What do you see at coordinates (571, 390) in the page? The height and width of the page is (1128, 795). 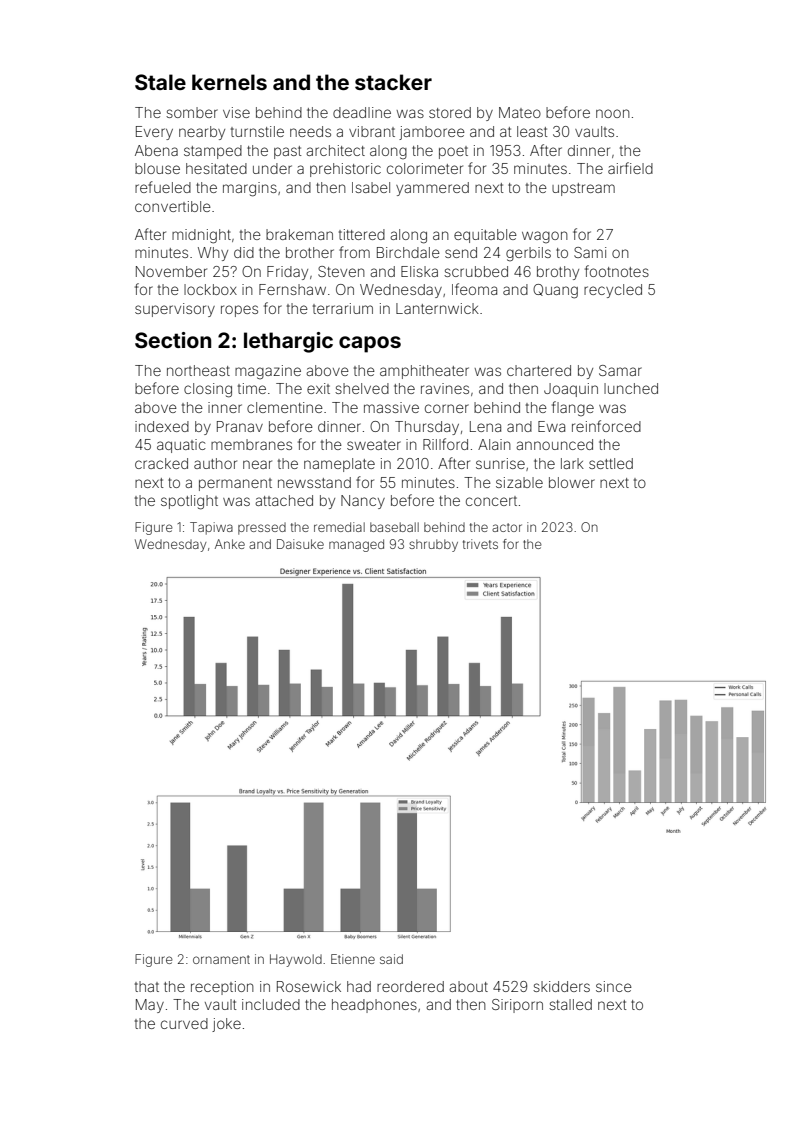 I see `Joaquin` at bounding box center [571, 390].
